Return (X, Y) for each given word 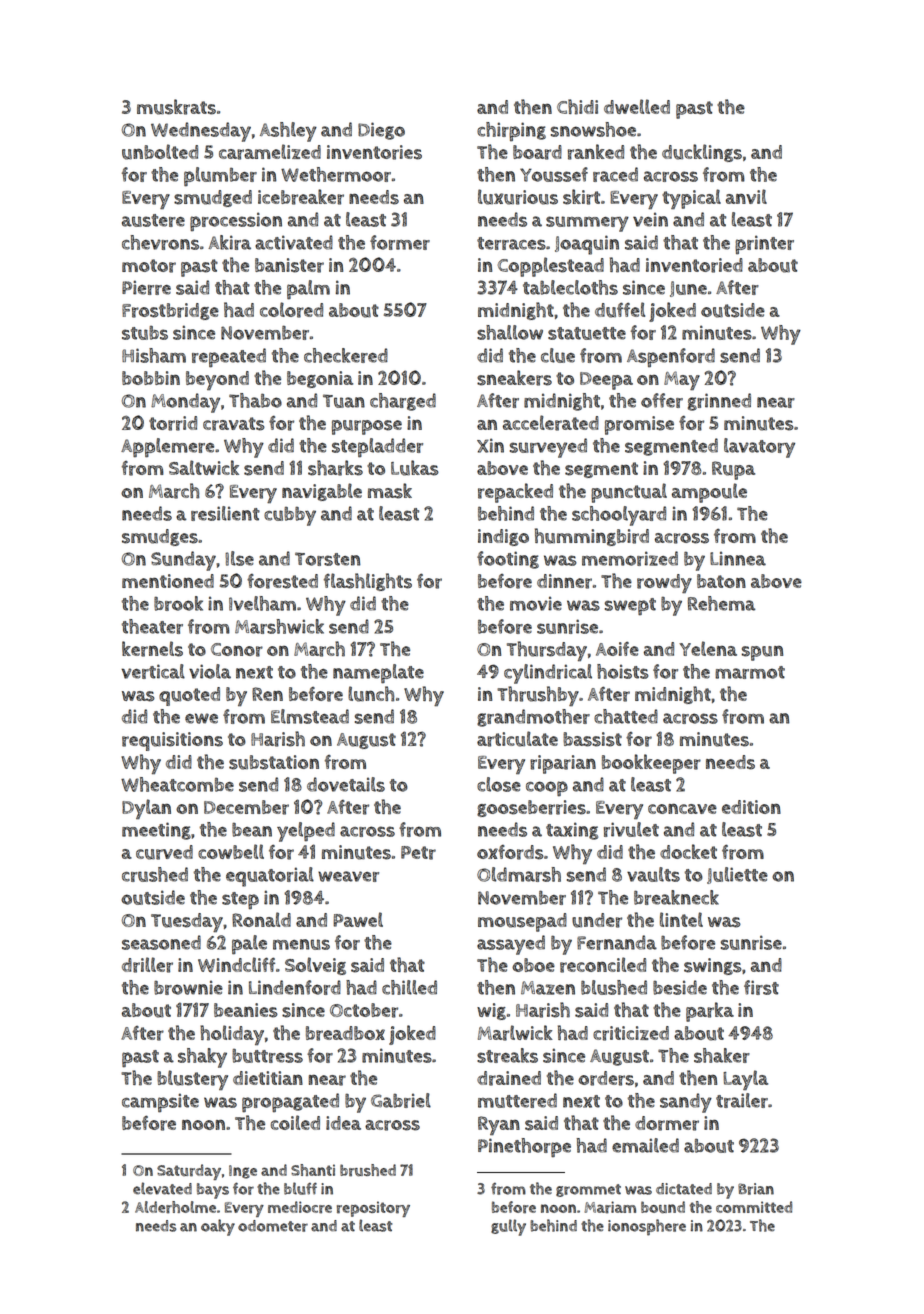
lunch (371, 694)
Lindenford (295, 987)
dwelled (637, 106)
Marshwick (279, 626)
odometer (273, 1226)
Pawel (358, 919)
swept (630, 607)
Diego (381, 131)
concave (682, 809)
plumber (220, 177)
